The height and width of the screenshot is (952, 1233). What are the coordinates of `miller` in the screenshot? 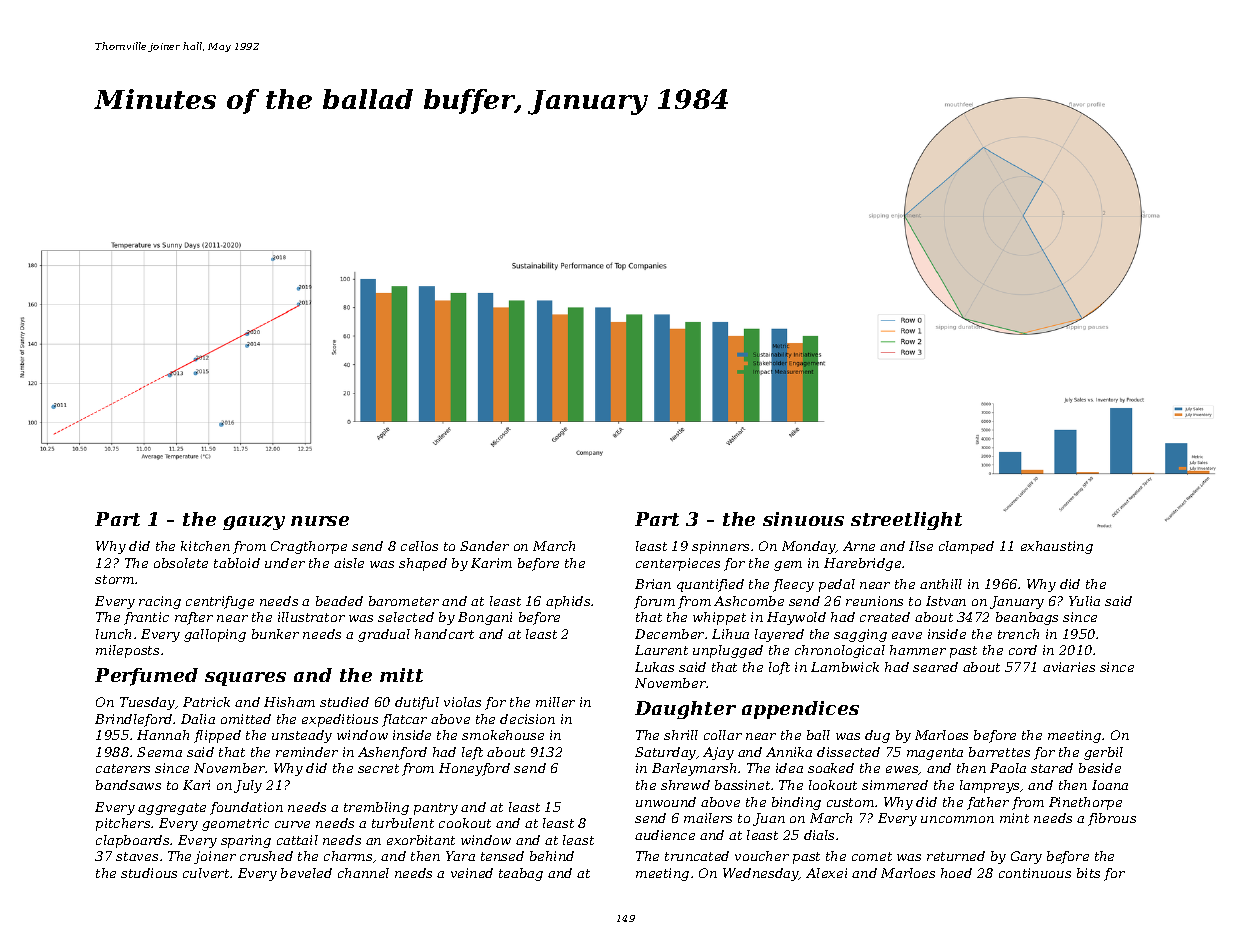 It's located at (555, 702).
